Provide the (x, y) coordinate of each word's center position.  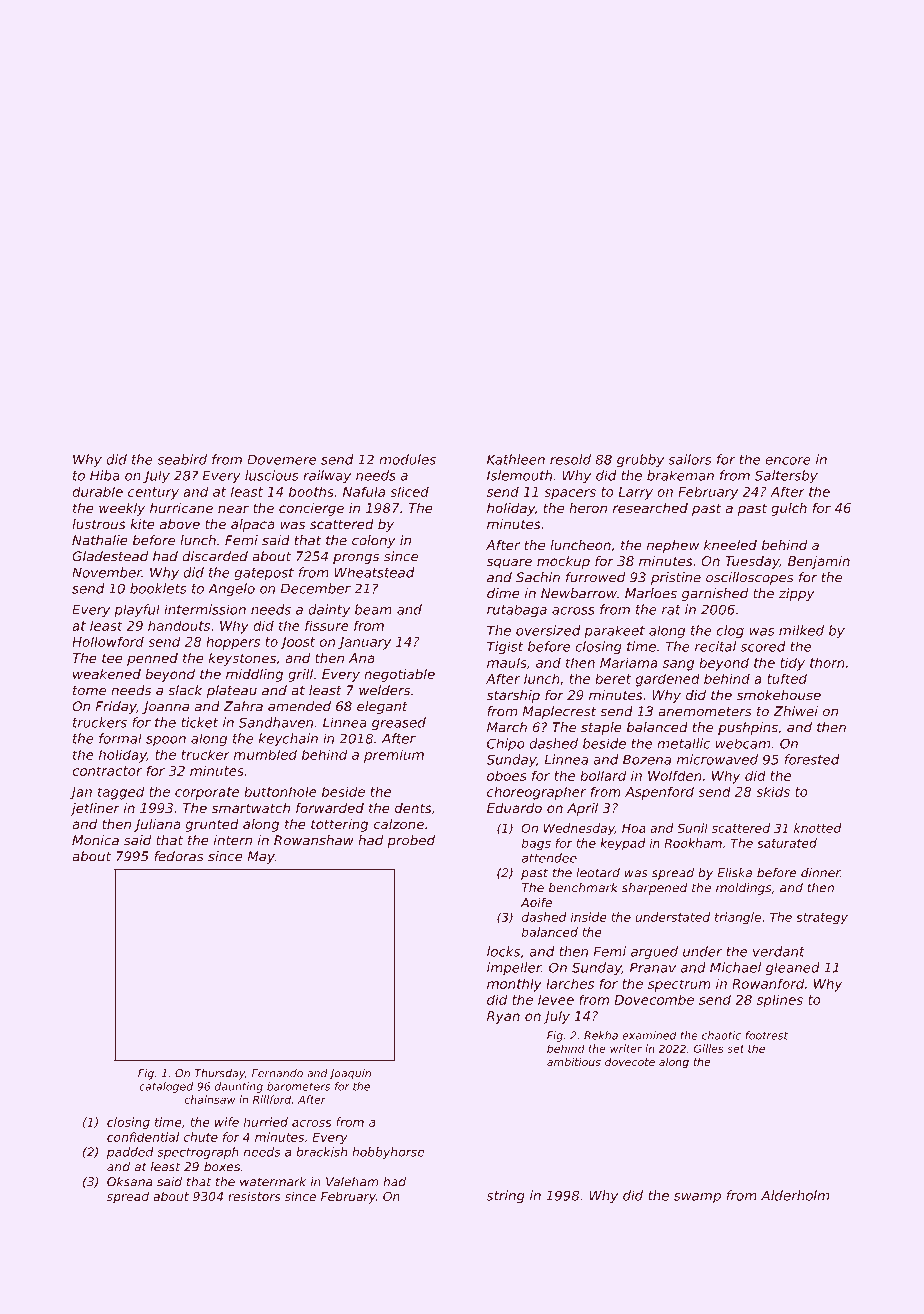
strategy (822, 919)
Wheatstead (374, 572)
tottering (339, 825)
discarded (215, 556)
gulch (789, 509)
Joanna (165, 707)
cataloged (166, 1087)
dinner (820, 873)
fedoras (179, 856)
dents (413, 808)
